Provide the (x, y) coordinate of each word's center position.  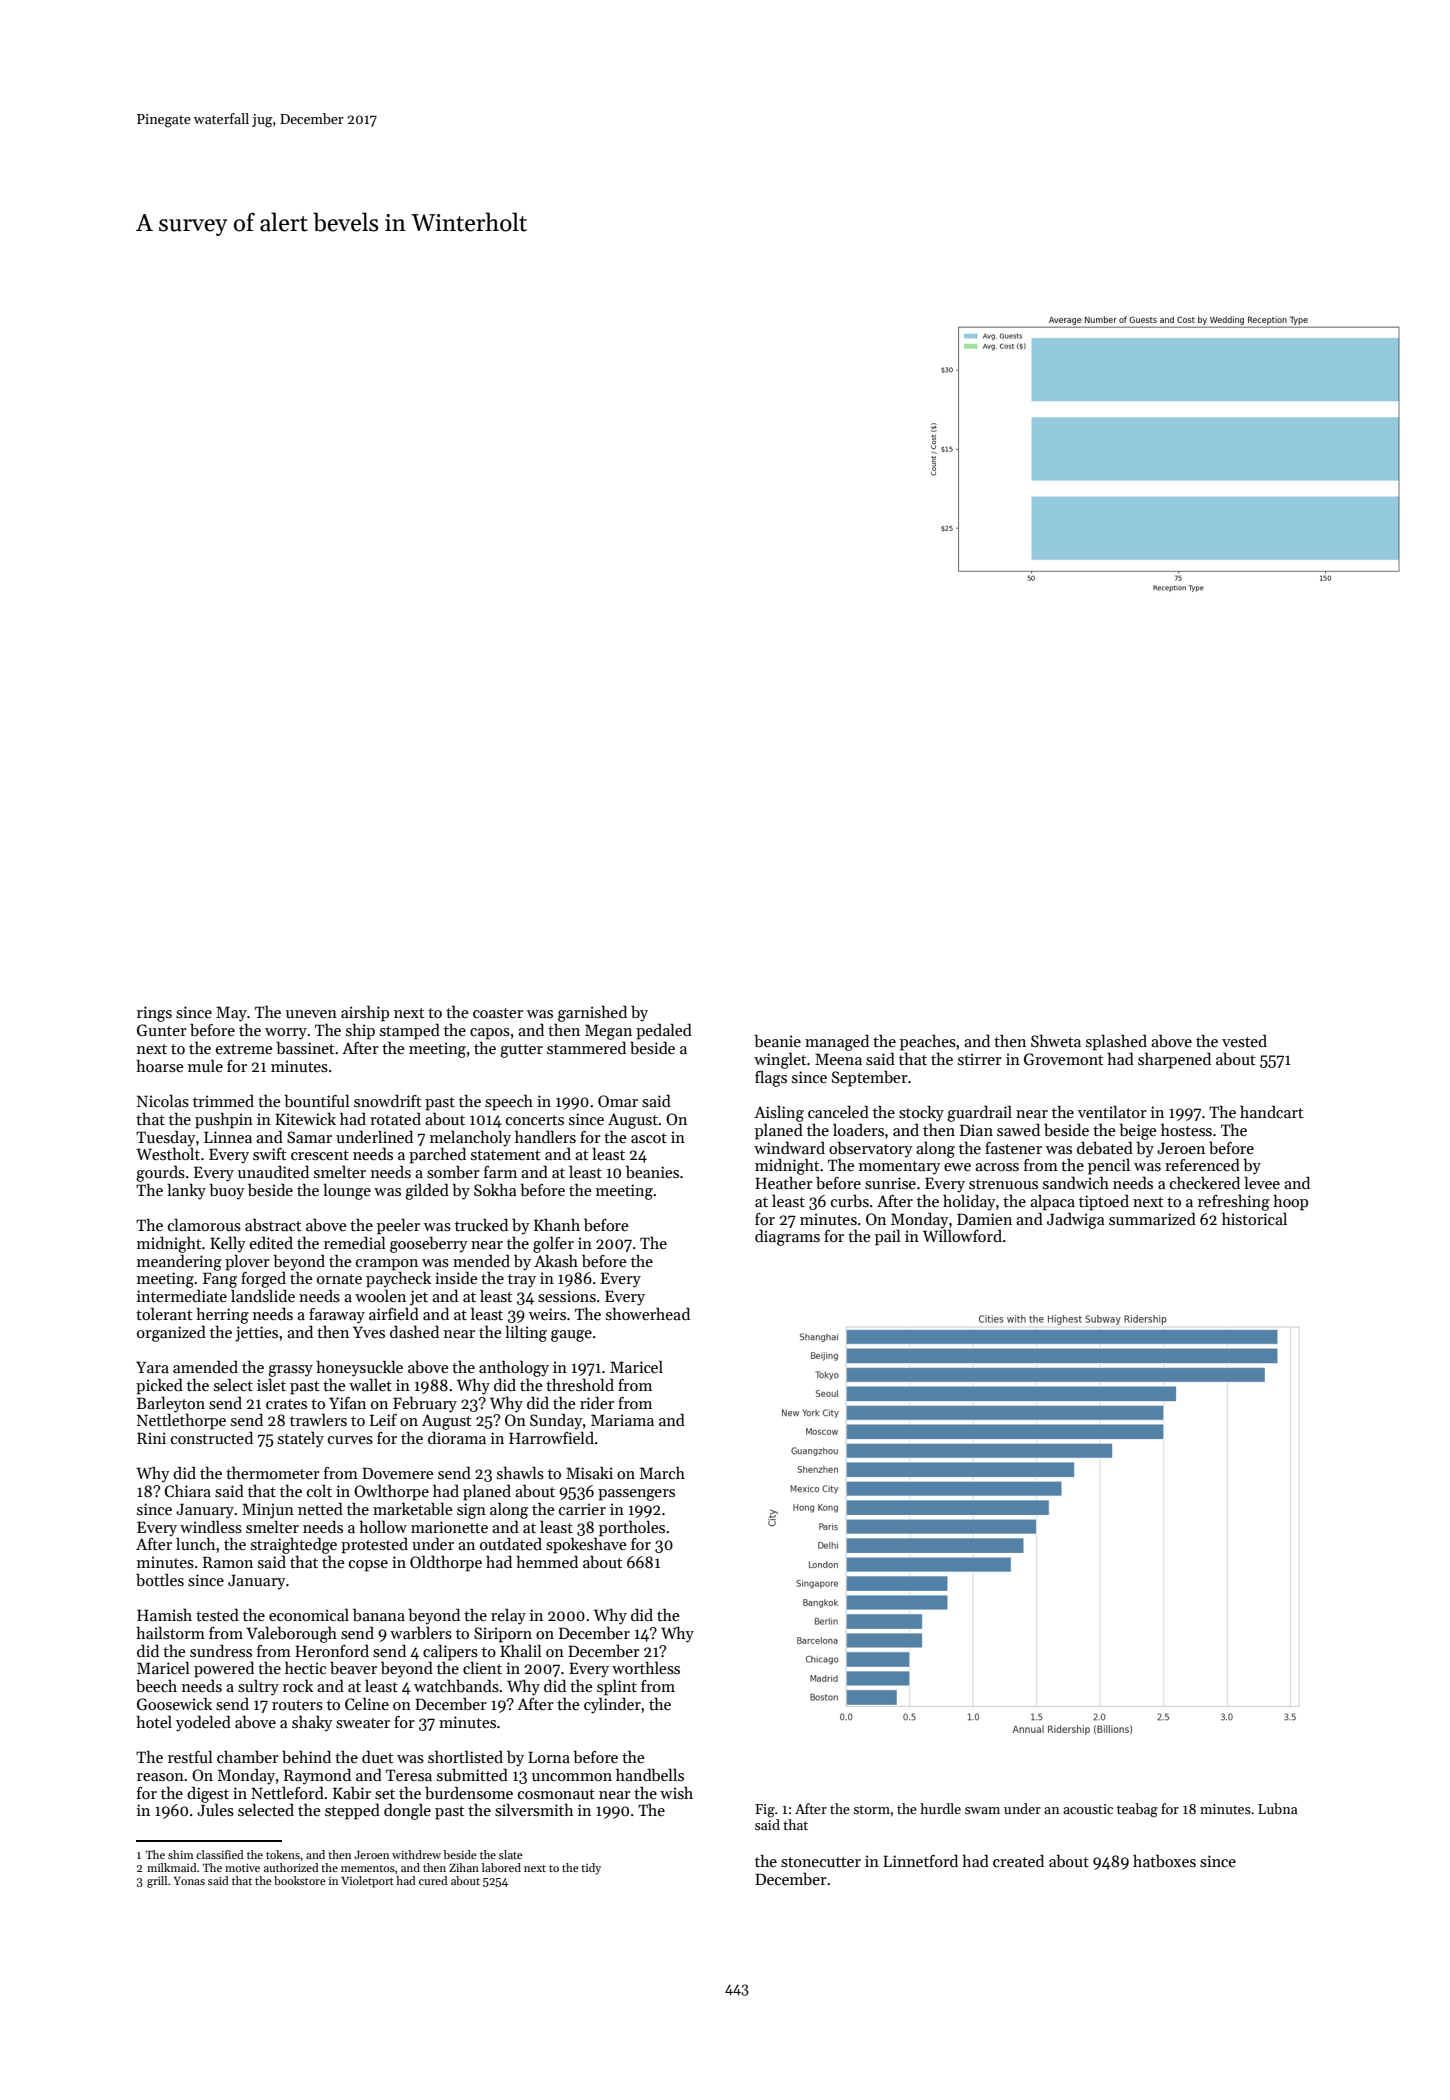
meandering (179, 1262)
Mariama (622, 1420)
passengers (636, 1495)
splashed (1116, 1042)
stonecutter (821, 1862)
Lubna (1277, 1808)
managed (837, 1042)
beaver (353, 1667)
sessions (567, 1296)
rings (154, 1014)
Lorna (549, 1757)
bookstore (300, 1880)
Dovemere (398, 1473)
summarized (1152, 1218)
